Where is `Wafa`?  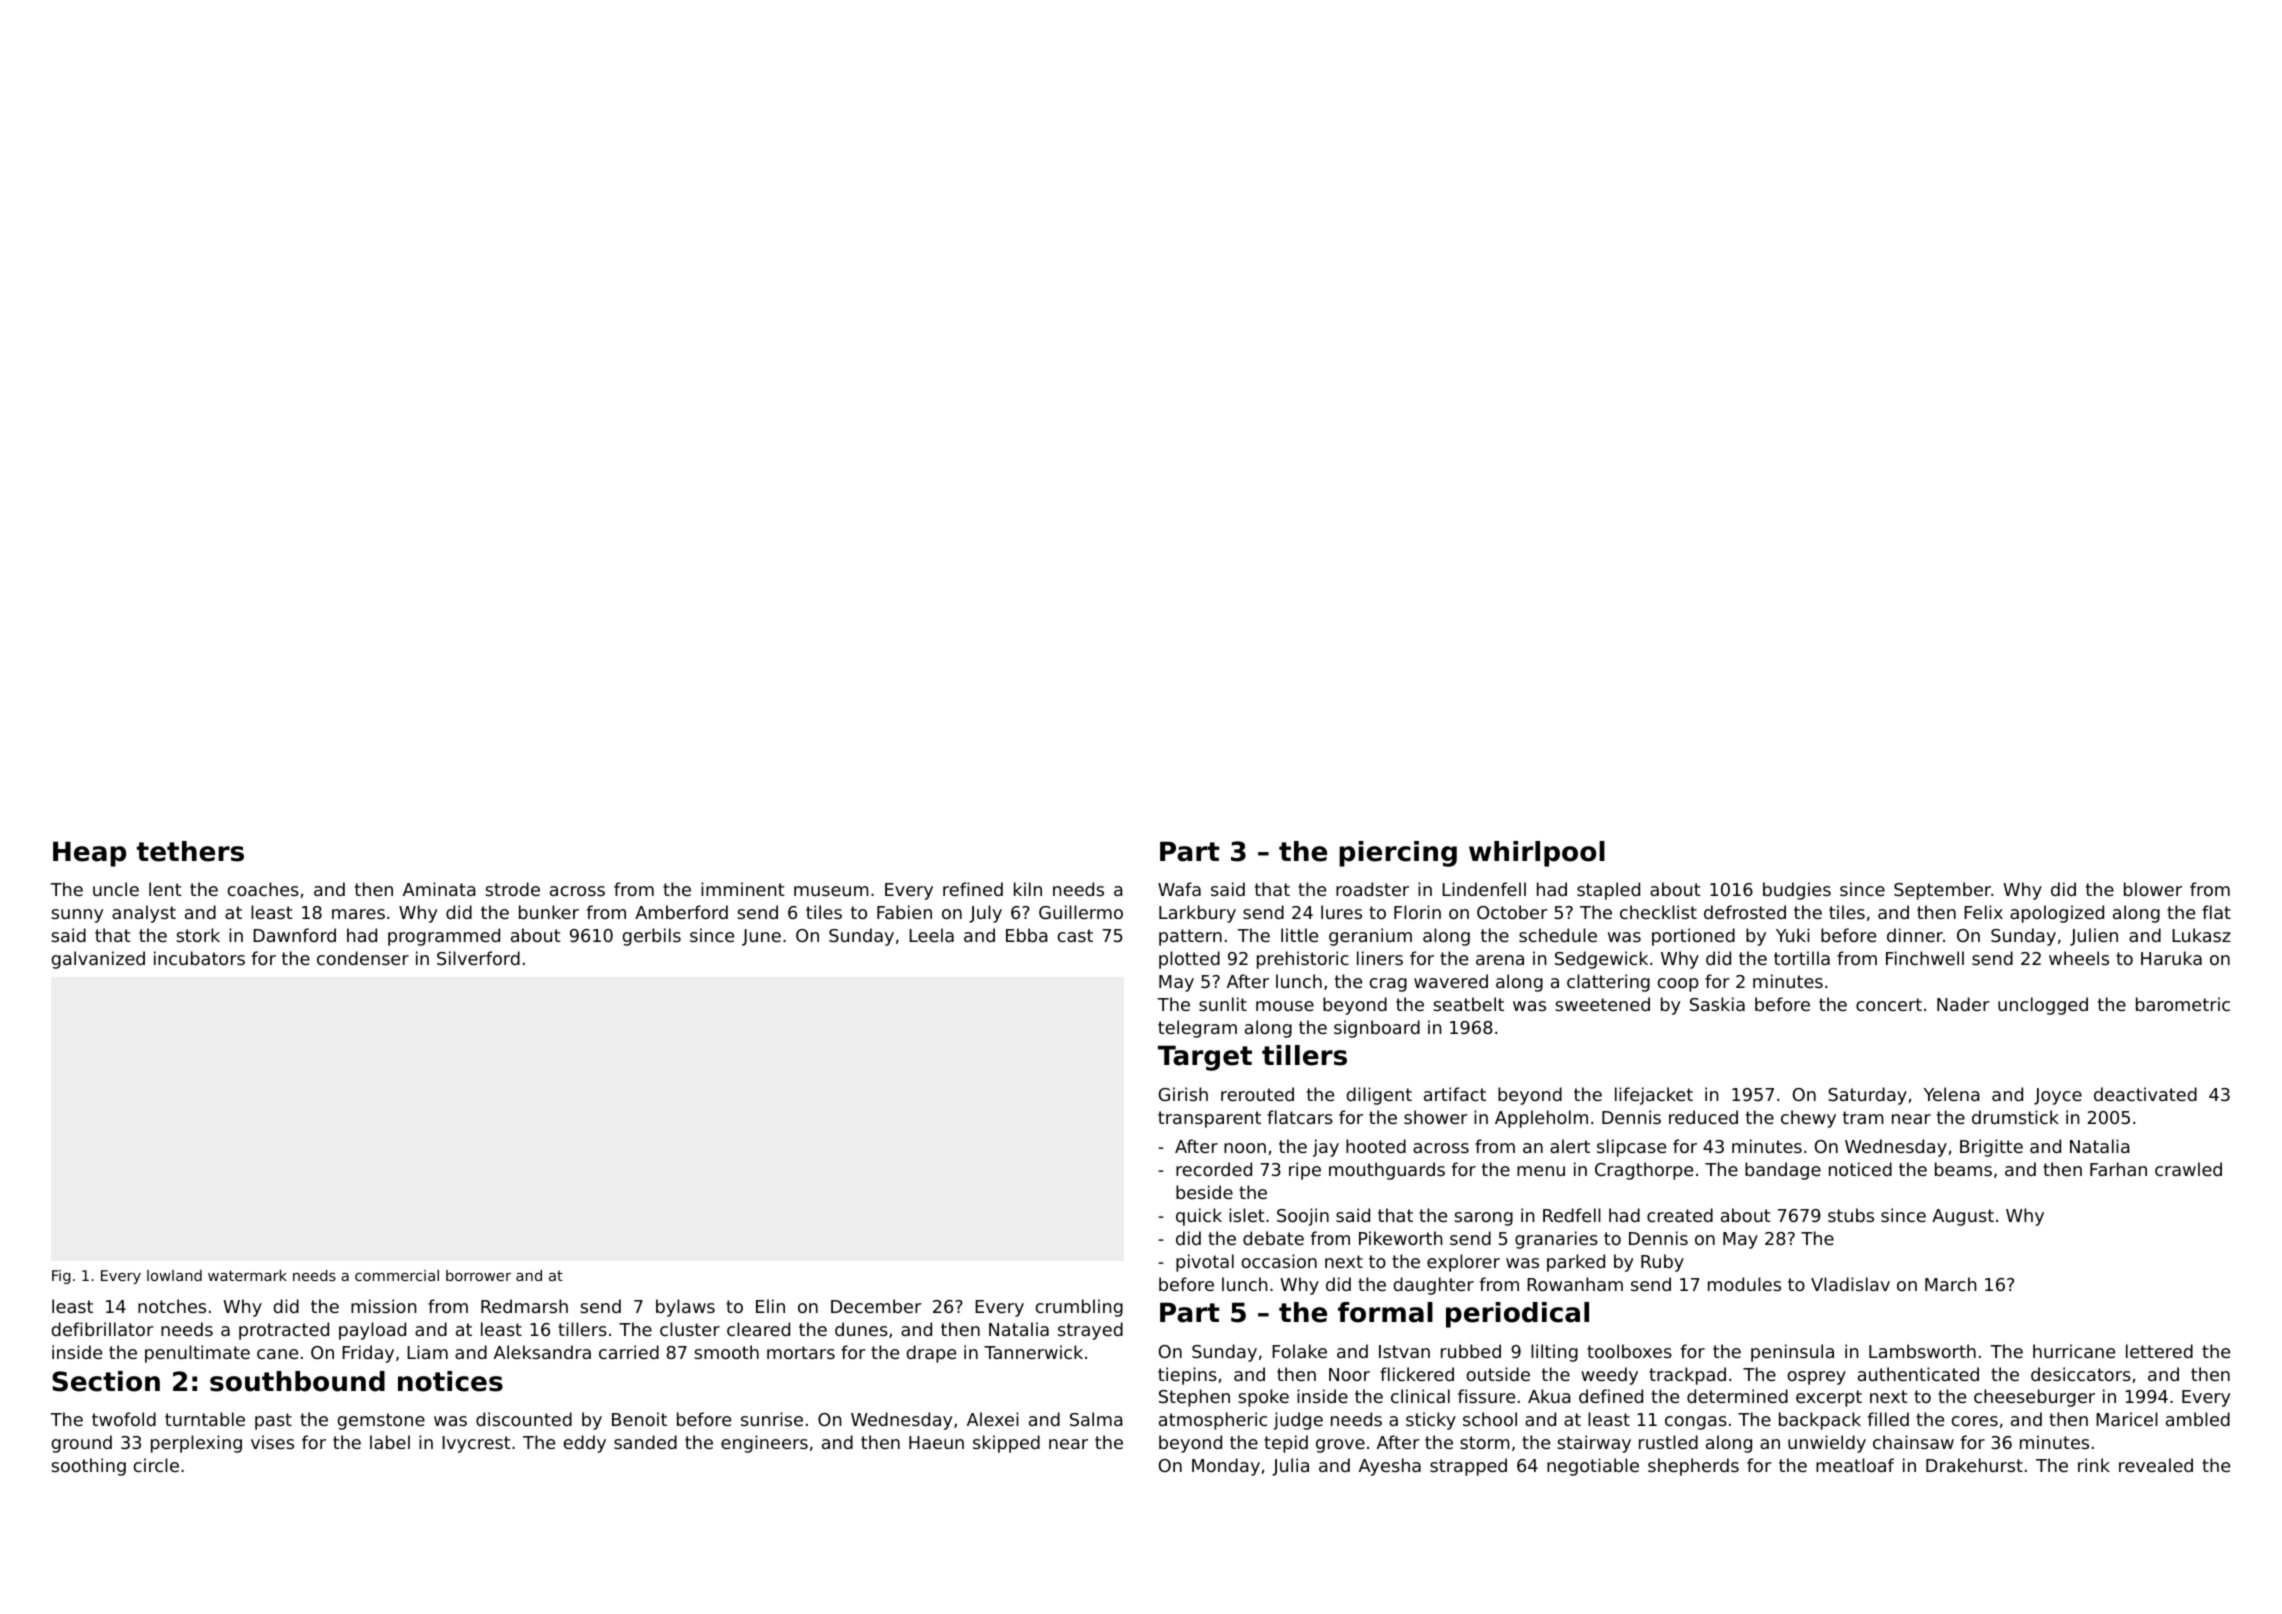
Wafa is located at coordinates (1179, 889).
